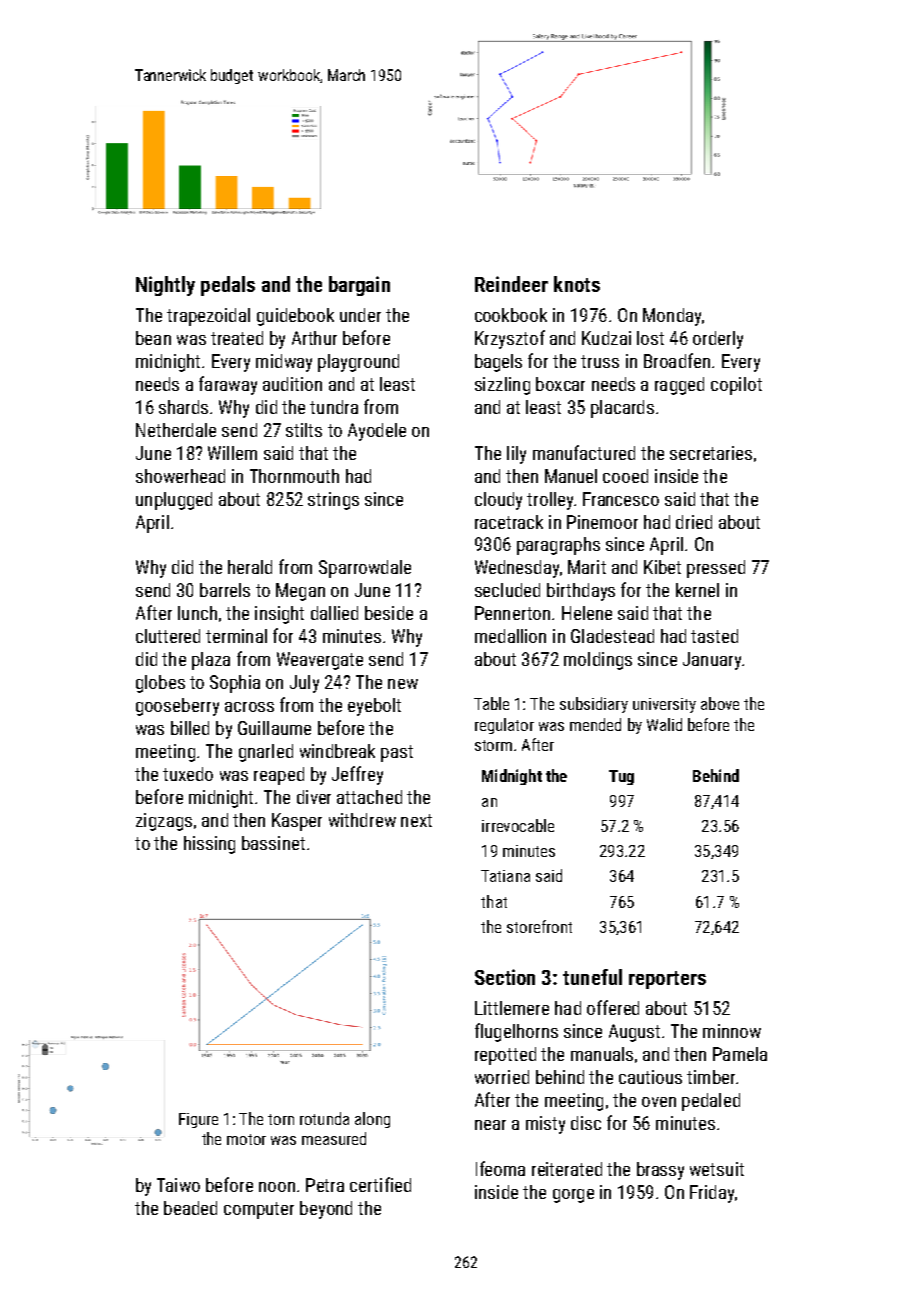  Describe the element at coordinates (560, 384) in the page. I see `boxcar` at that location.
